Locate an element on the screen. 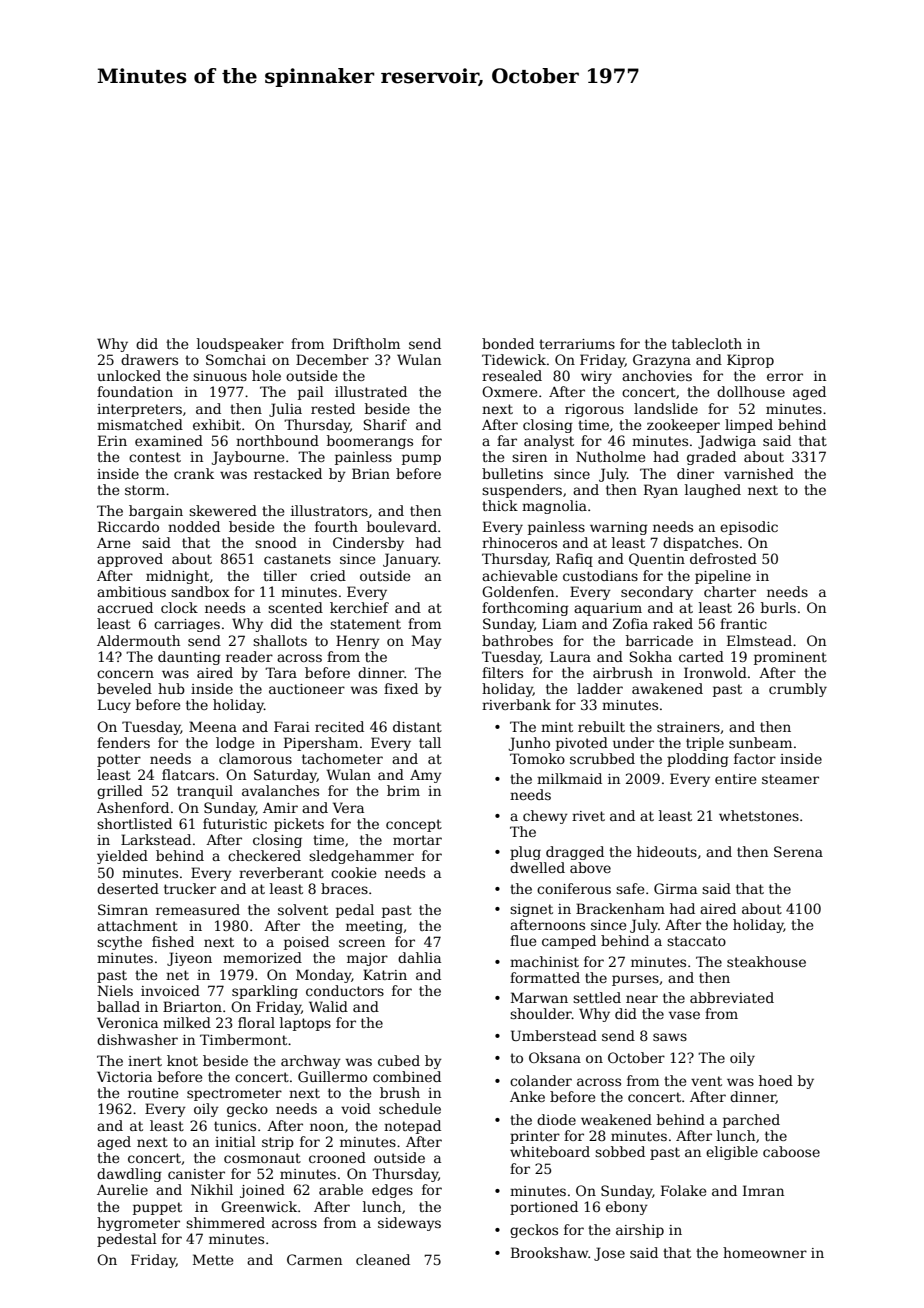 The image size is (924, 1308). rhinoceros is located at coordinates (519, 542).
